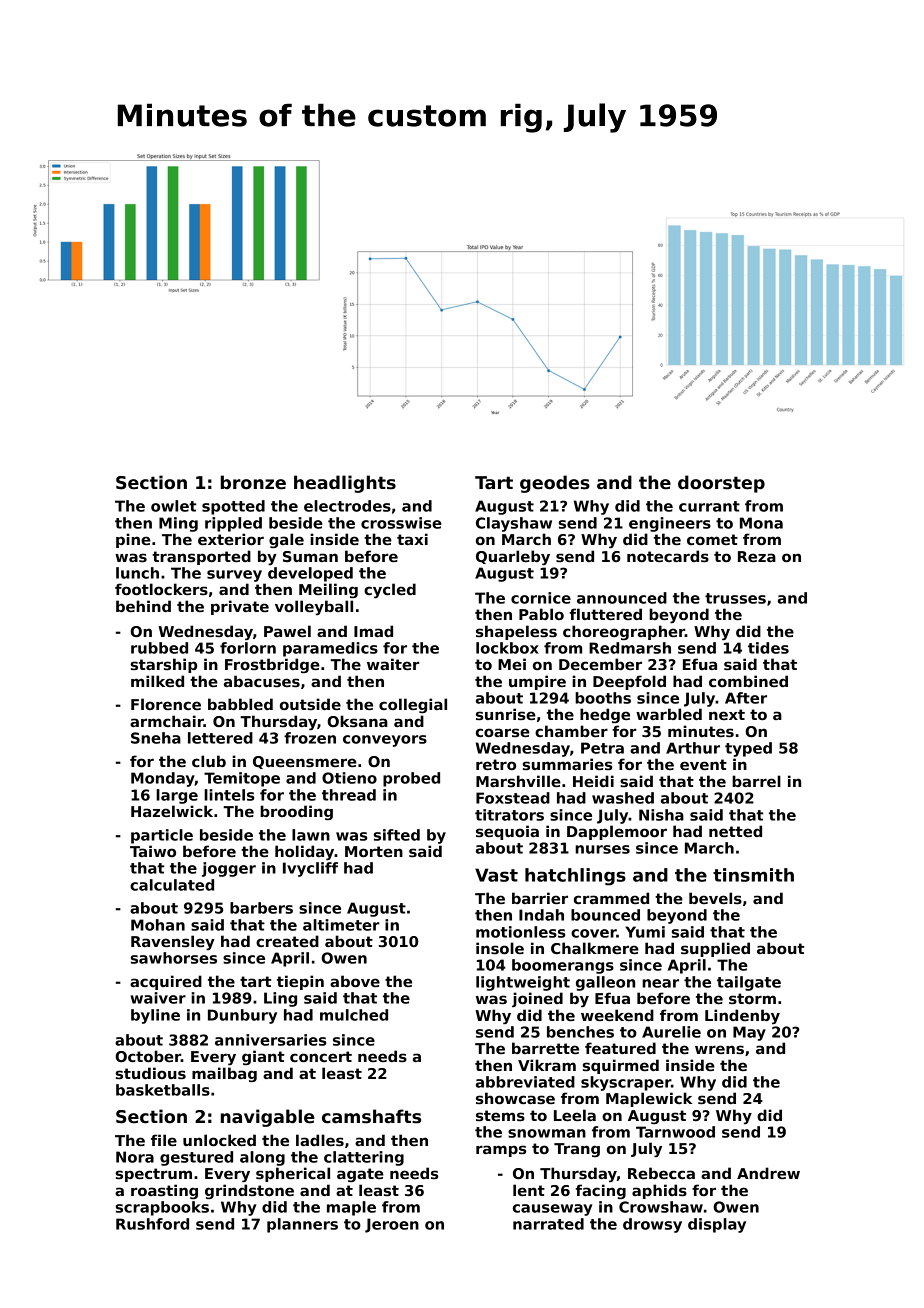  What do you see at coordinates (268, 1118) in the screenshot?
I see `navigable` at bounding box center [268, 1118].
